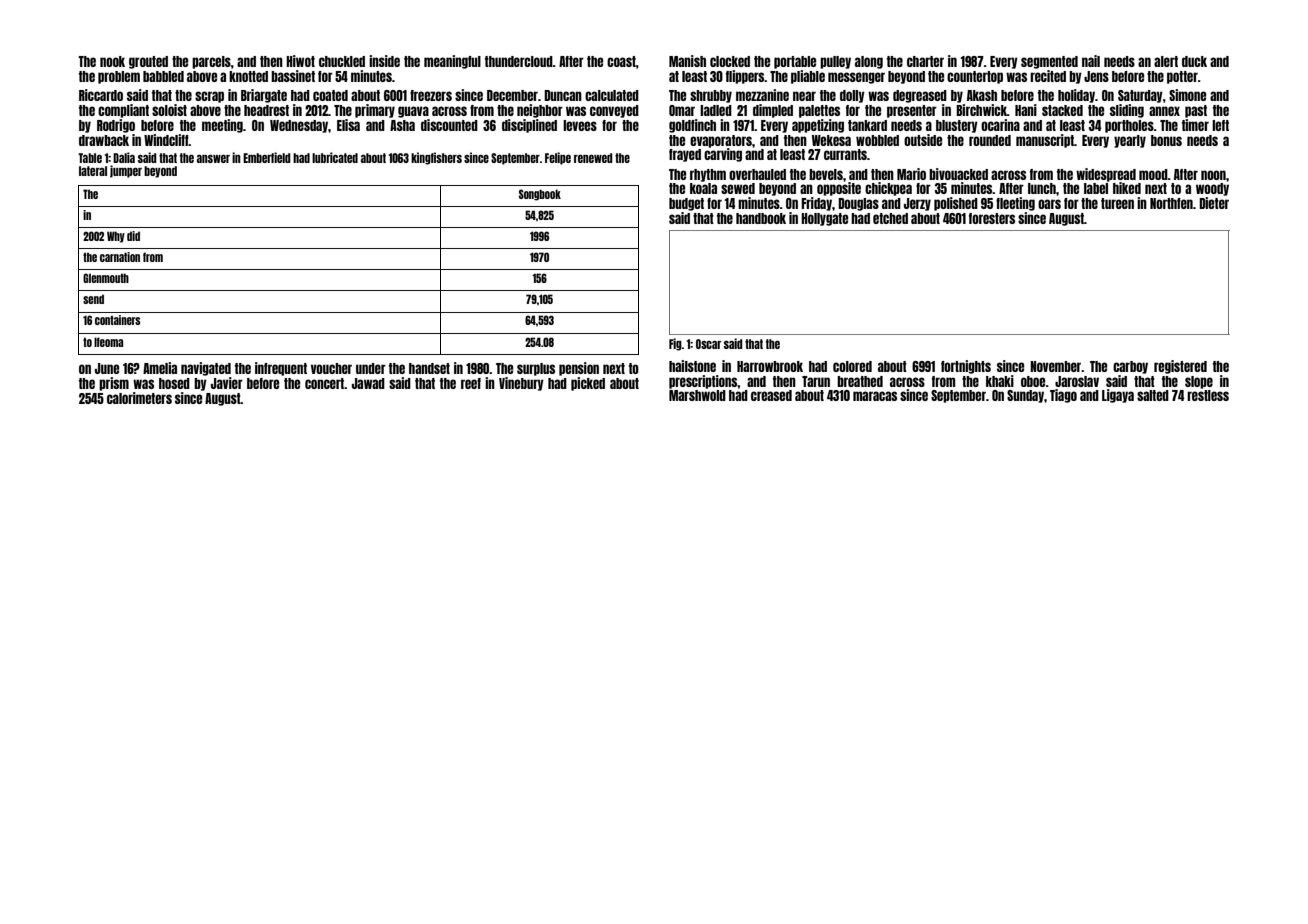  What do you see at coordinates (911, 174) in the screenshot?
I see `Mario` at bounding box center [911, 174].
